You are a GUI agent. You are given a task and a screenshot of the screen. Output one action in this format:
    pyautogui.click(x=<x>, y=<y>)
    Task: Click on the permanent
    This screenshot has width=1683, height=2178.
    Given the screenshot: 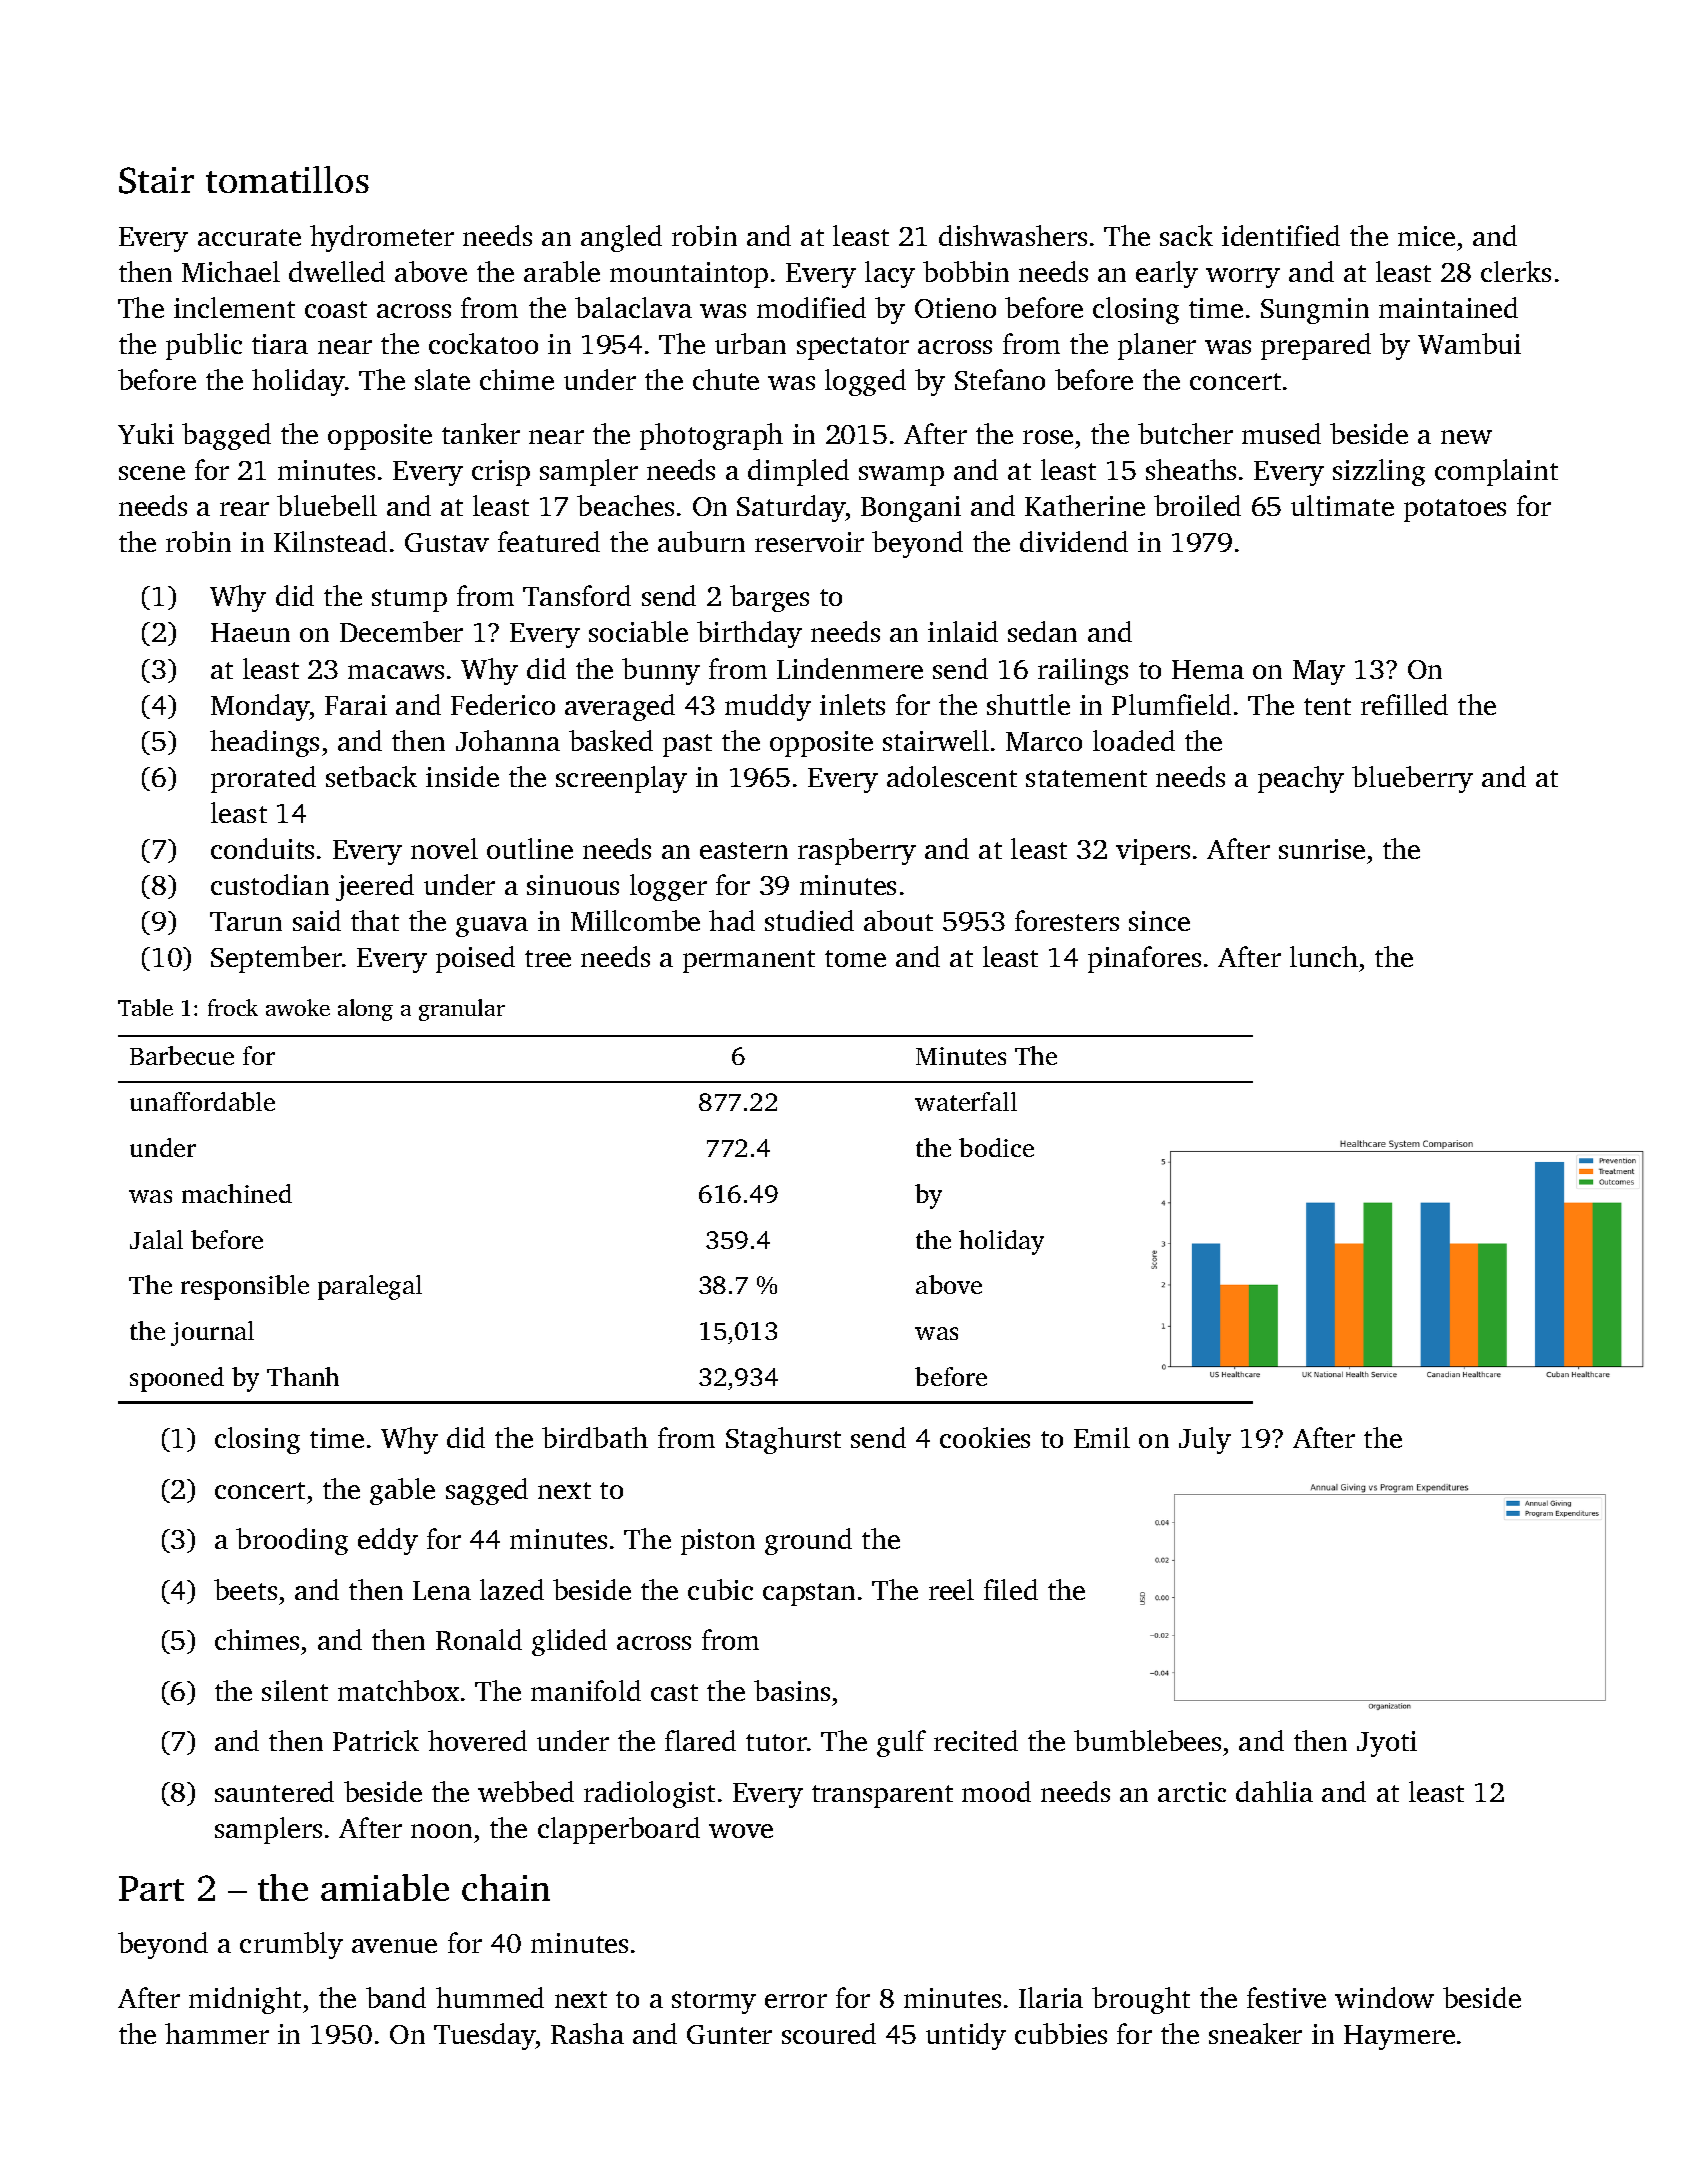 What is the action you would take?
    pyautogui.click(x=749, y=961)
